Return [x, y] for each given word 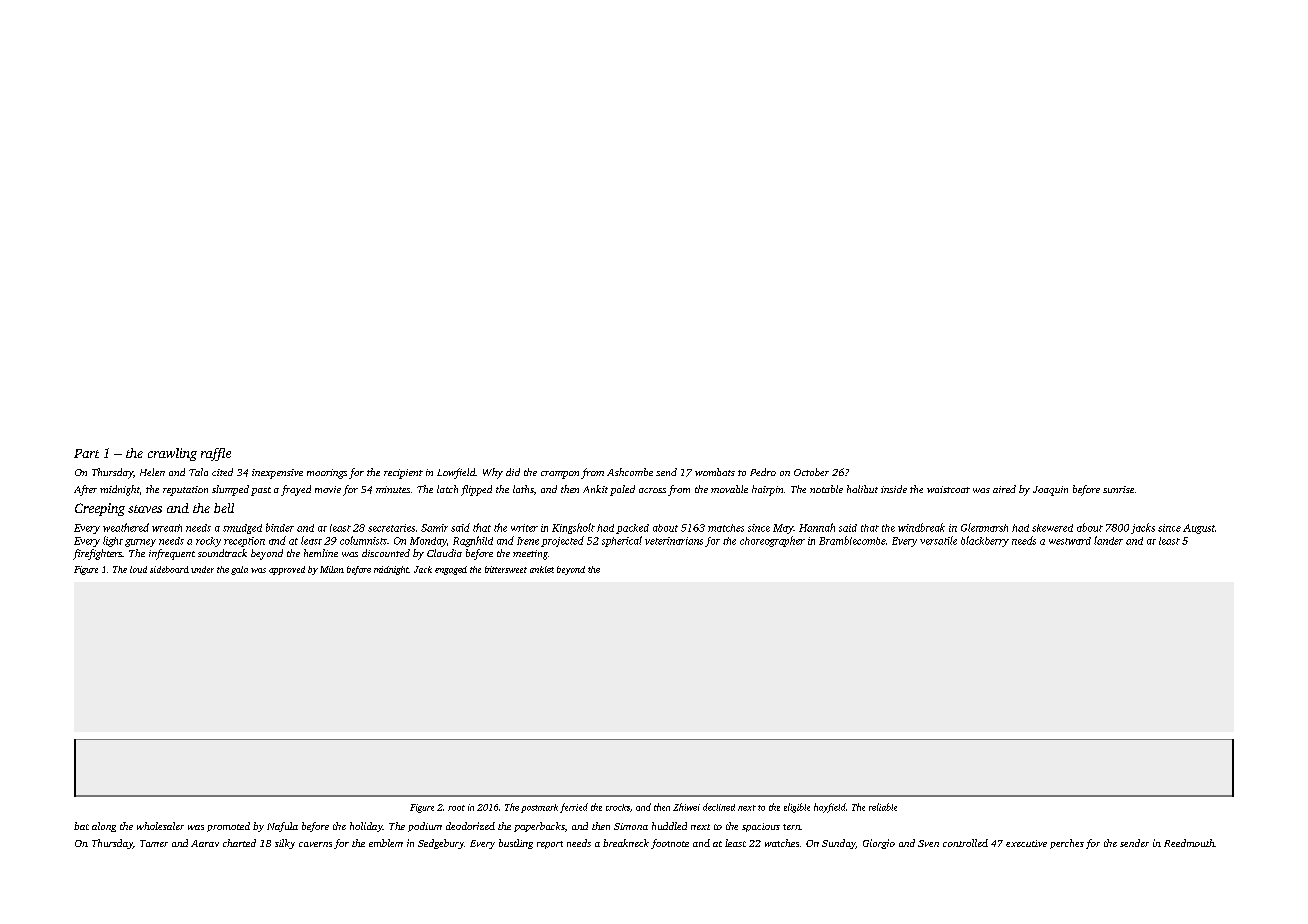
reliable [883, 807]
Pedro [763, 472]
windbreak [921, 527]
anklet [542, 569]
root [456, 808]
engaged [451, 570]
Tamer [154, 843]
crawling [172, 454]
